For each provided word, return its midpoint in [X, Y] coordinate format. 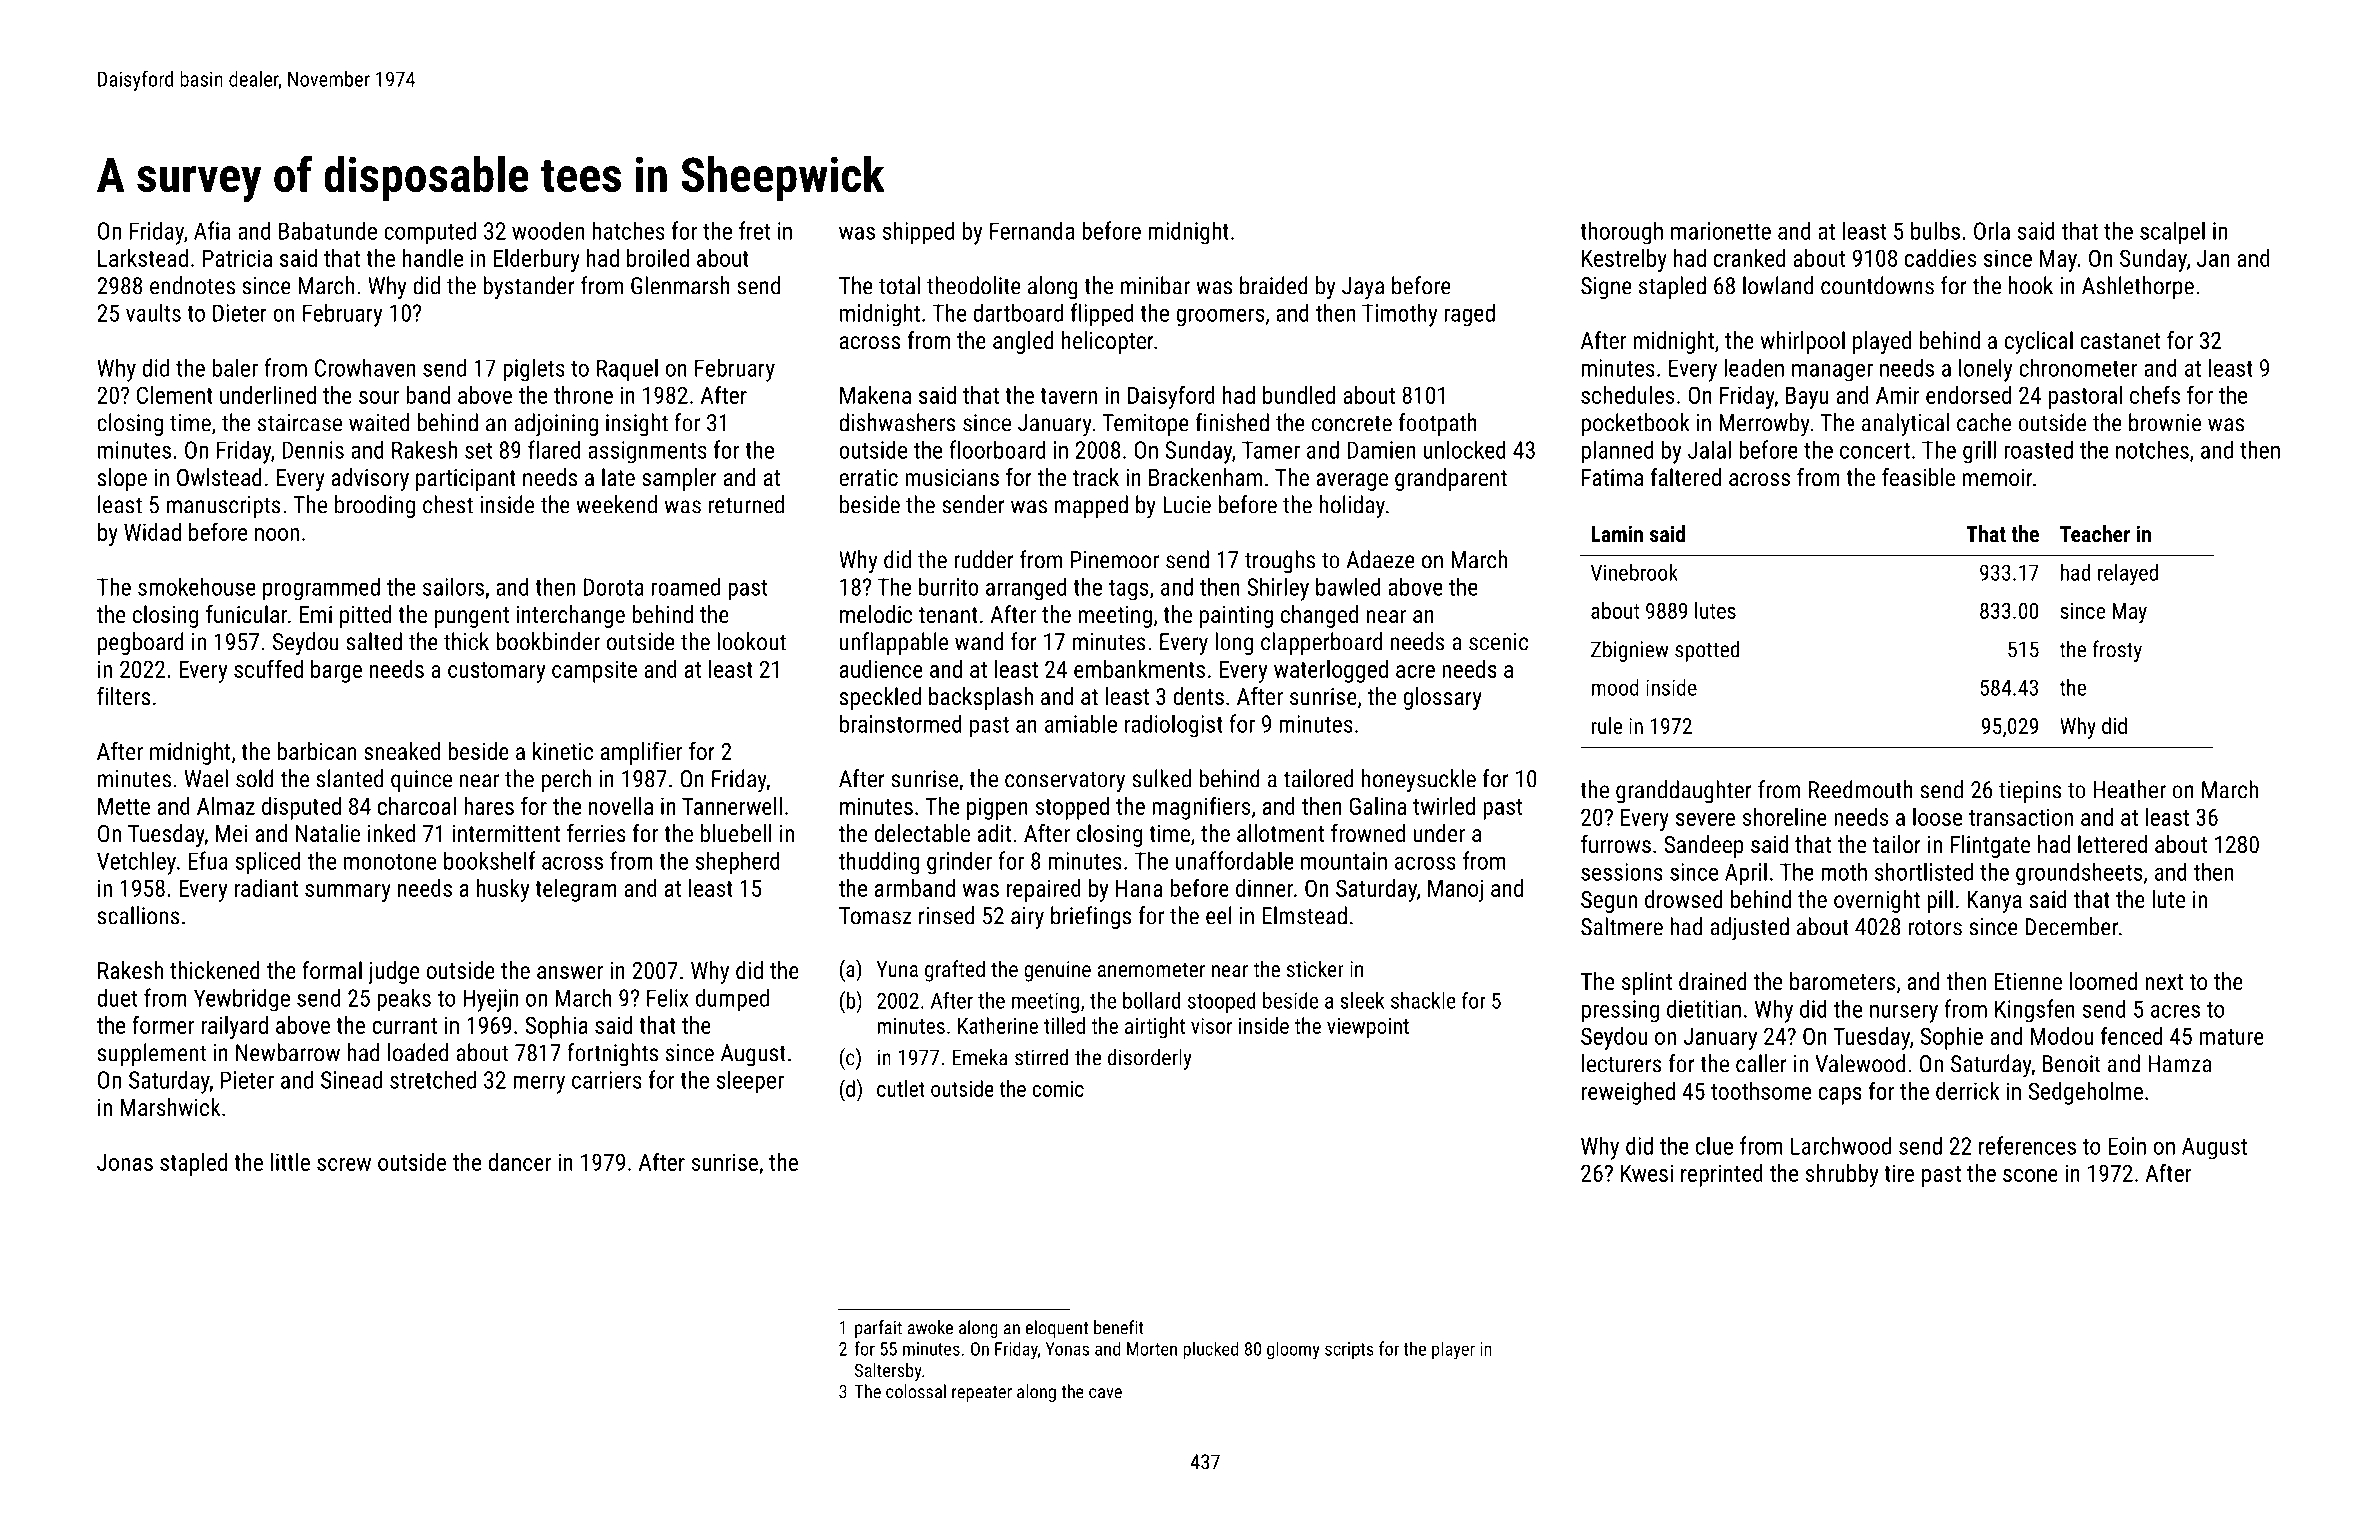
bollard [1151, 1000]
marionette [1721, 231]
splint [1647, 983]
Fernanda [1032, 230]
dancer [520, 1162]
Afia [212, 230]
